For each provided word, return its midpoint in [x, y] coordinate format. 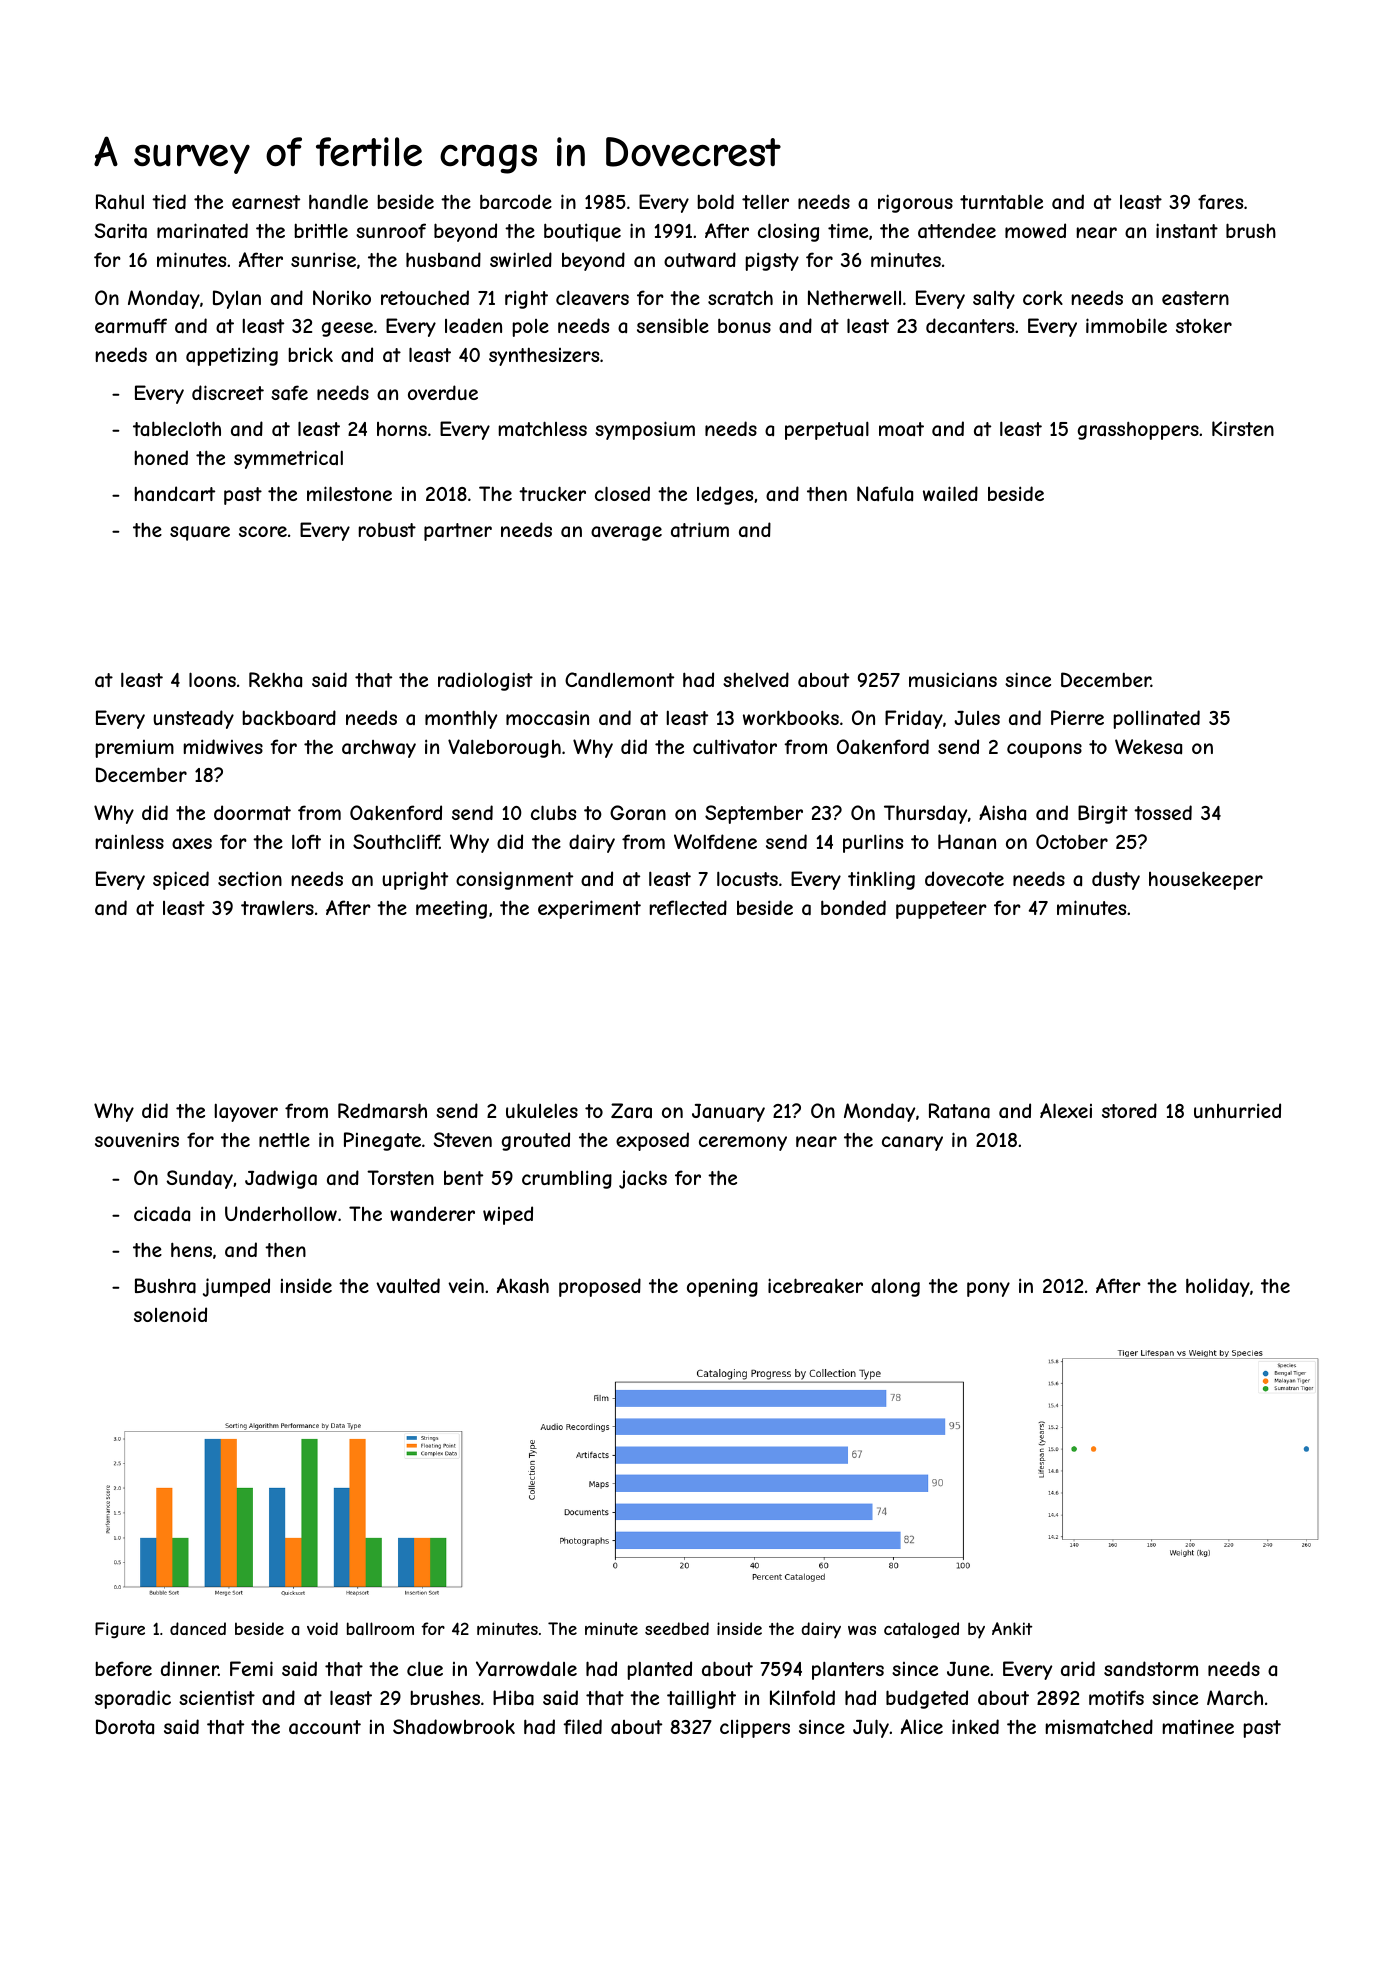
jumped [236, 1287]
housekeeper [1206, 880]
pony [988, 1289]
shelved [756, 679]
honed [161, 457]
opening [722, 1287]
